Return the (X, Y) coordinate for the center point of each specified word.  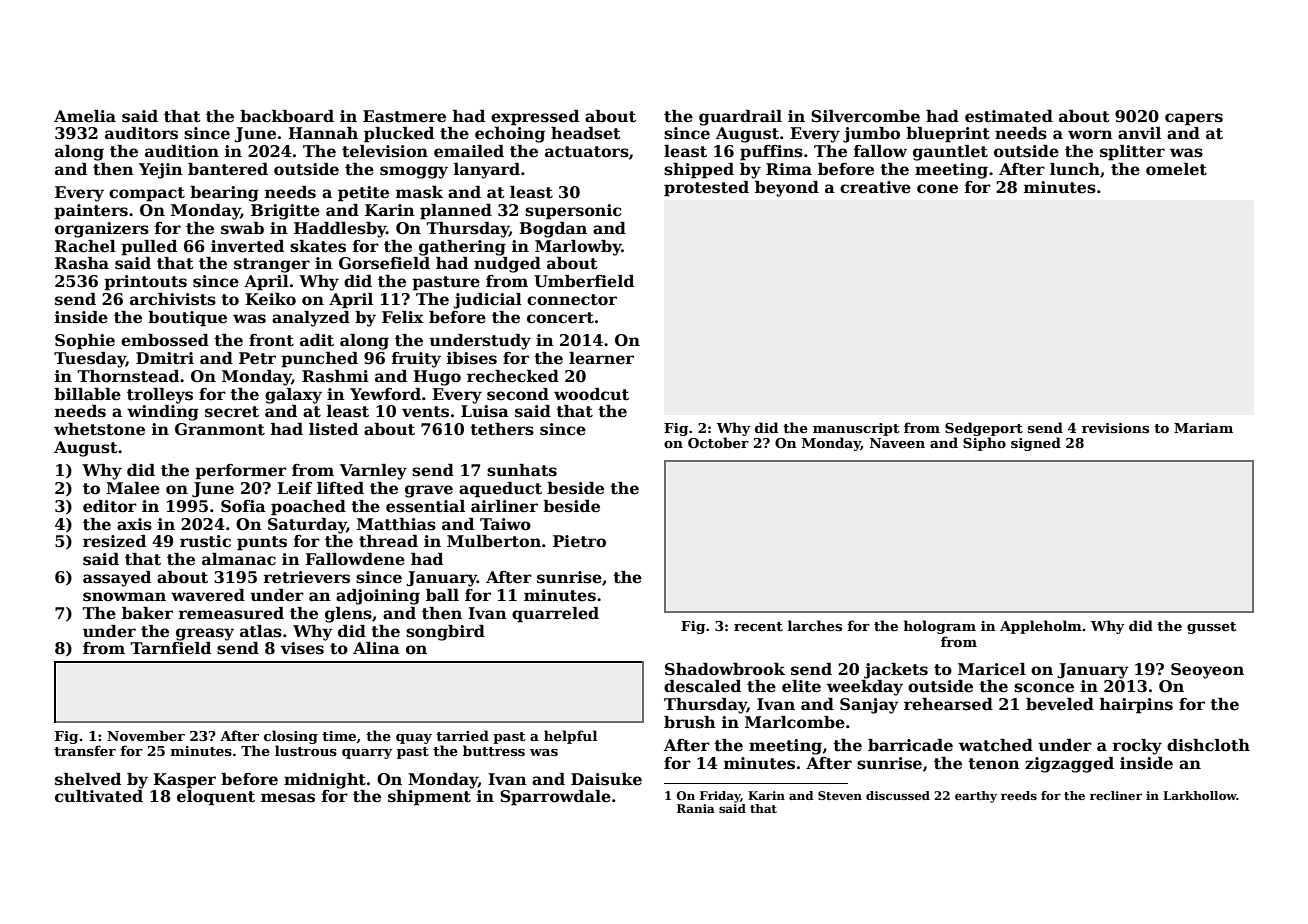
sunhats (522, 470)
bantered (228, 169)
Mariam (1203, 428)
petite (363, 194)
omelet (1176, 169)
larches (815, 625)
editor (110, 506)
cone (937, 189)
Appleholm (1041, 627)
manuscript (856, 429)
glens (348, 615)
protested (706, 189)
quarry (367, 754)
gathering (462, 248)
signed (1036, 444)
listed (333, 429)
